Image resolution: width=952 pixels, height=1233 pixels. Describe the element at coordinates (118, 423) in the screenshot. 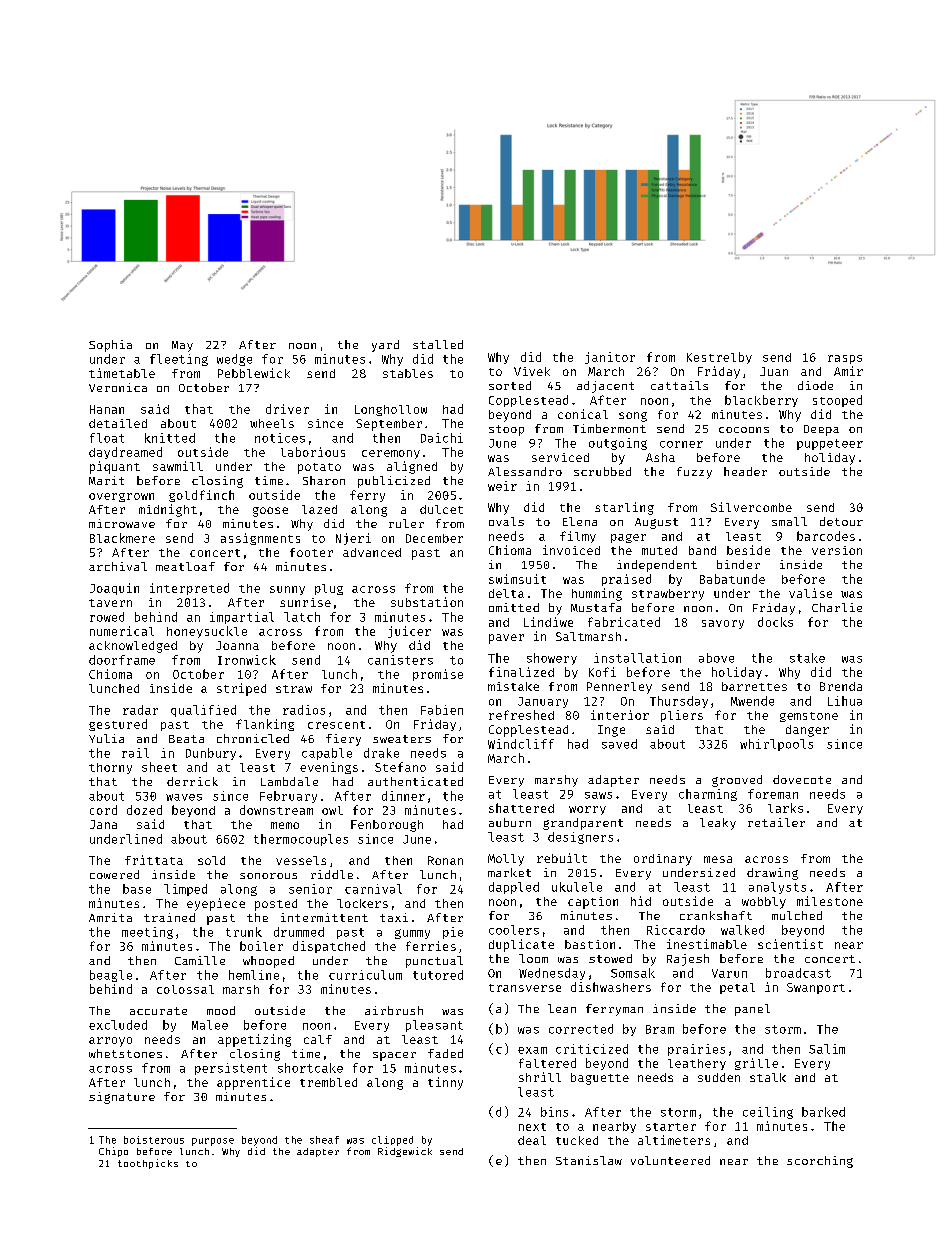

I see `detailed` at that location.
